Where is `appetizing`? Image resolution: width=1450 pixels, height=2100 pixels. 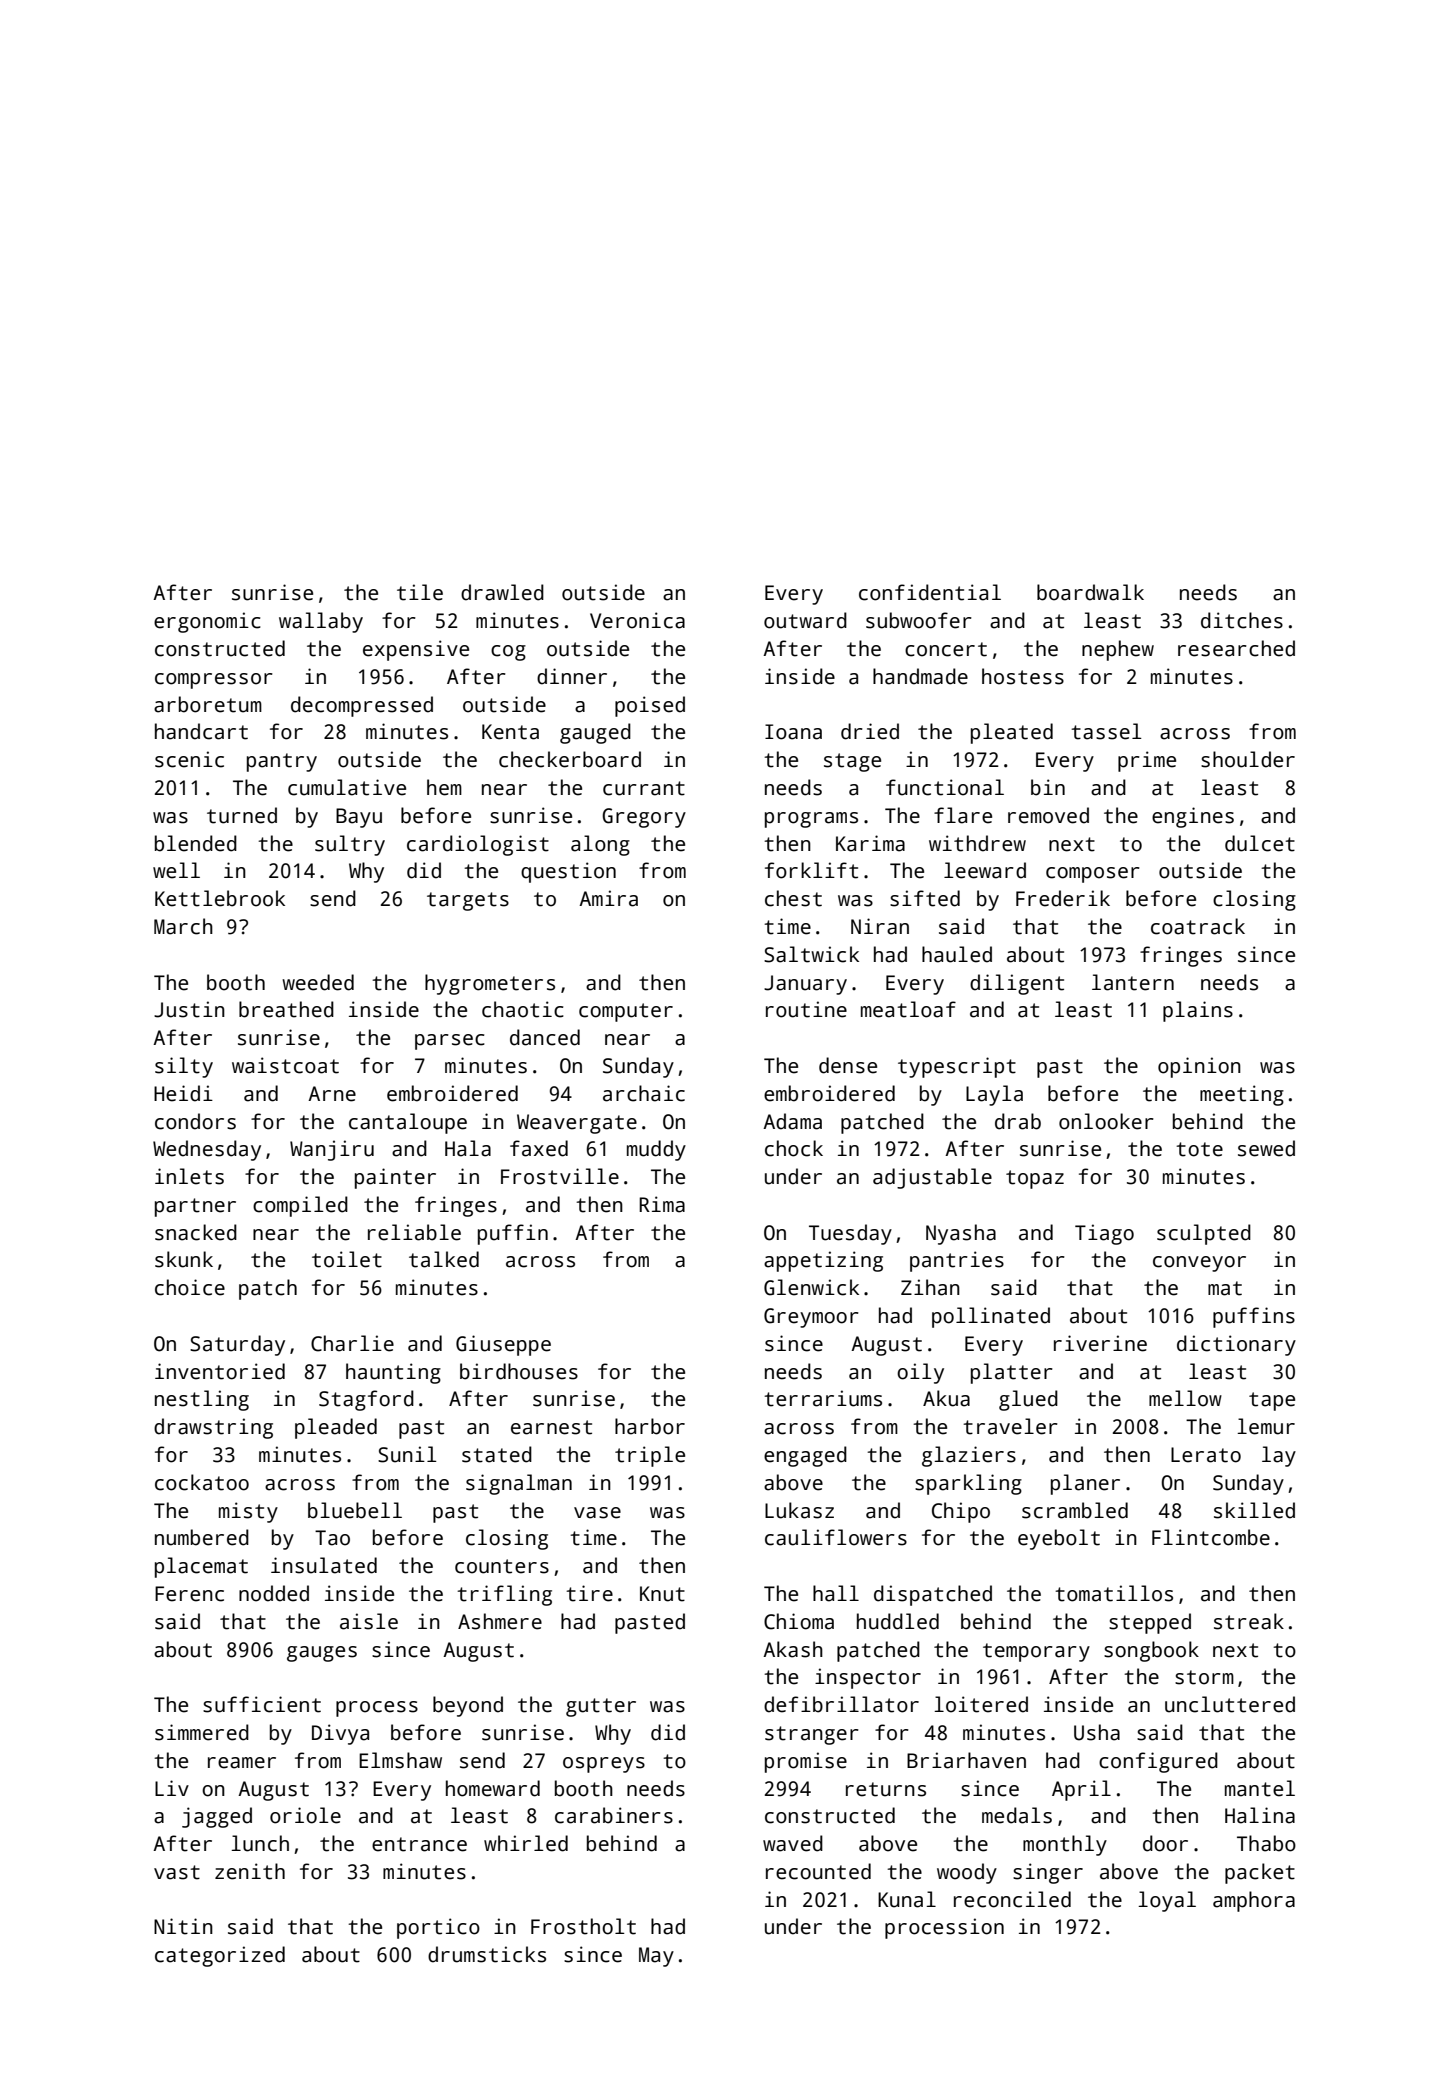 appetizing is located at coordinates (823, 1261).
